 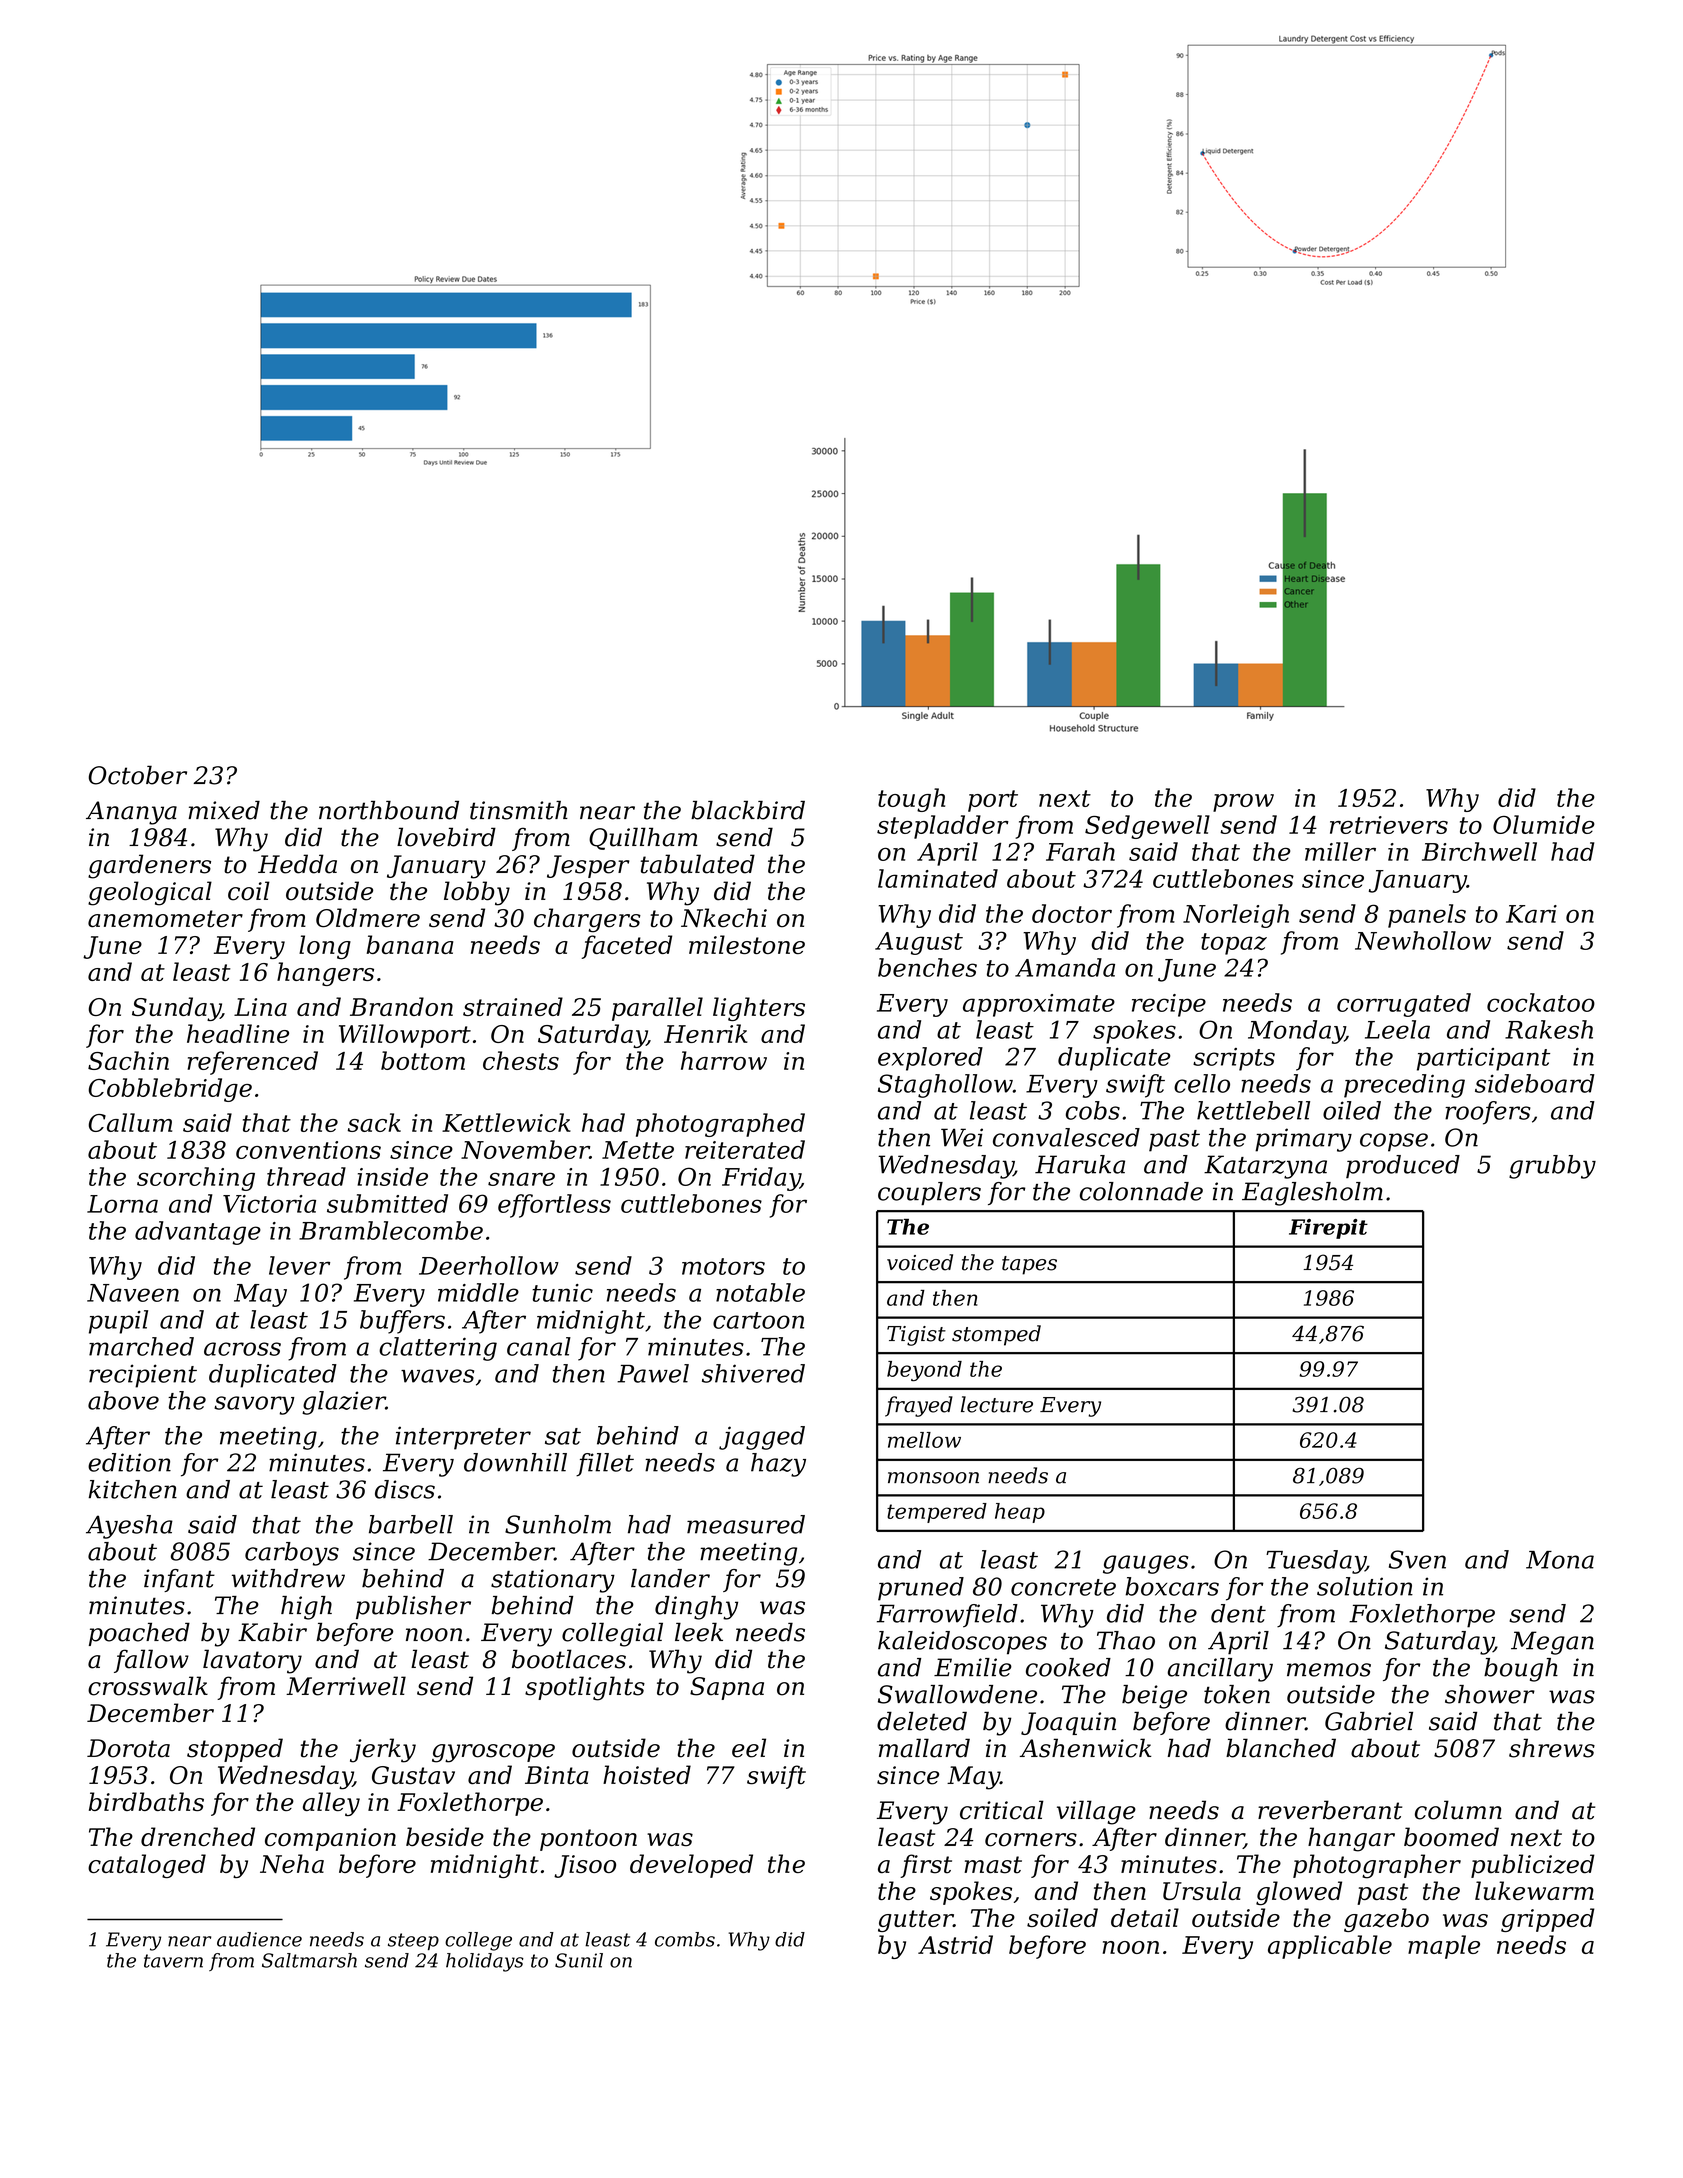 I want to click on hoisted, so click(x=647, y=1775).
